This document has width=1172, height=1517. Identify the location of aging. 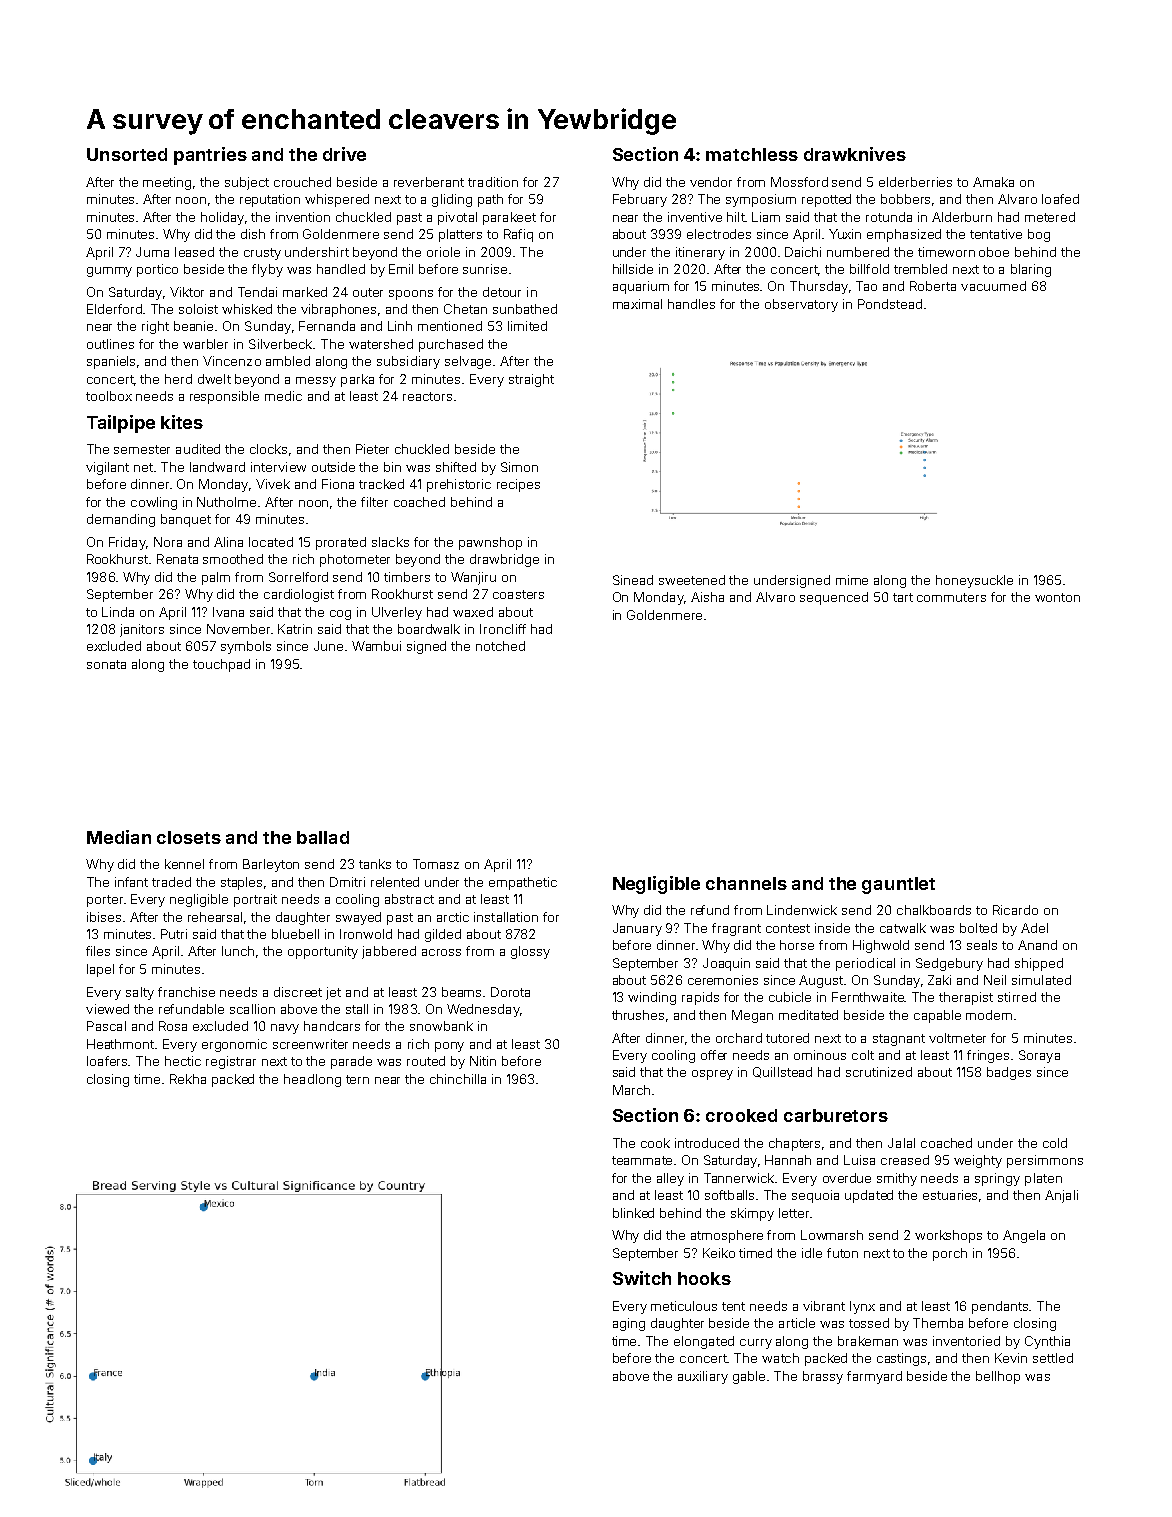
(629, 1324).
